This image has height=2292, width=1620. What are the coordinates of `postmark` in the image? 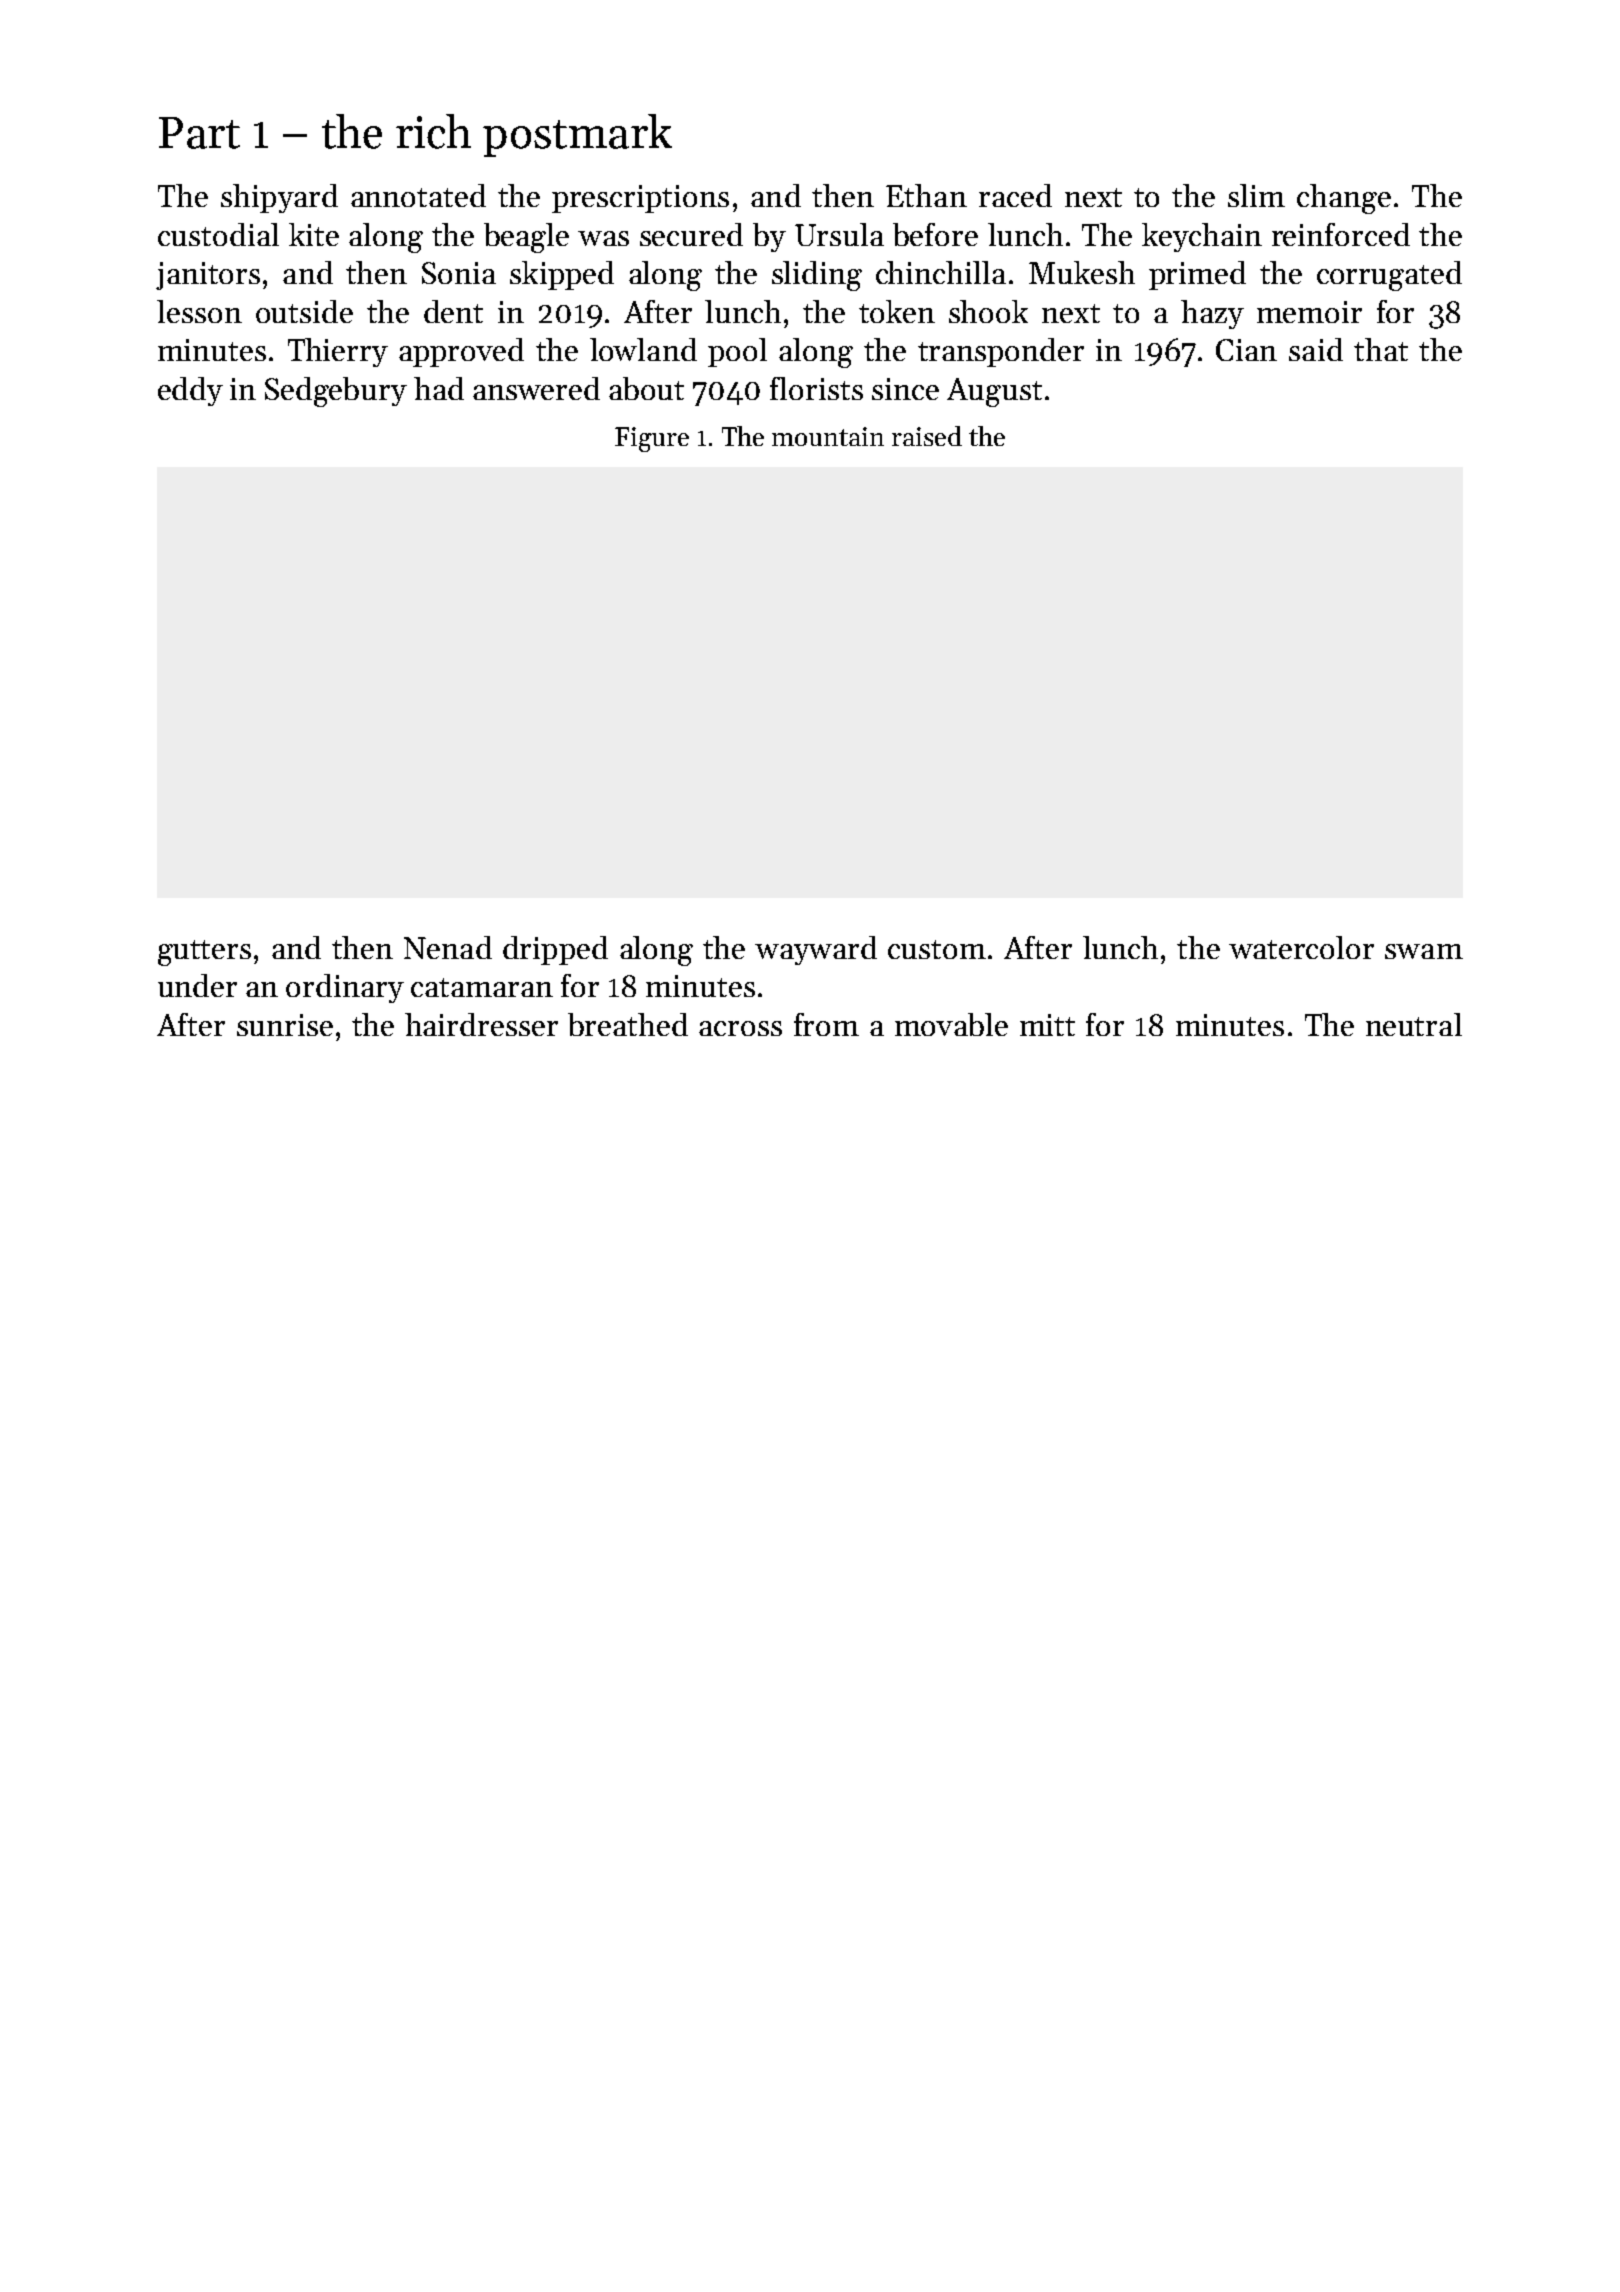 It's located at (577, 135).
